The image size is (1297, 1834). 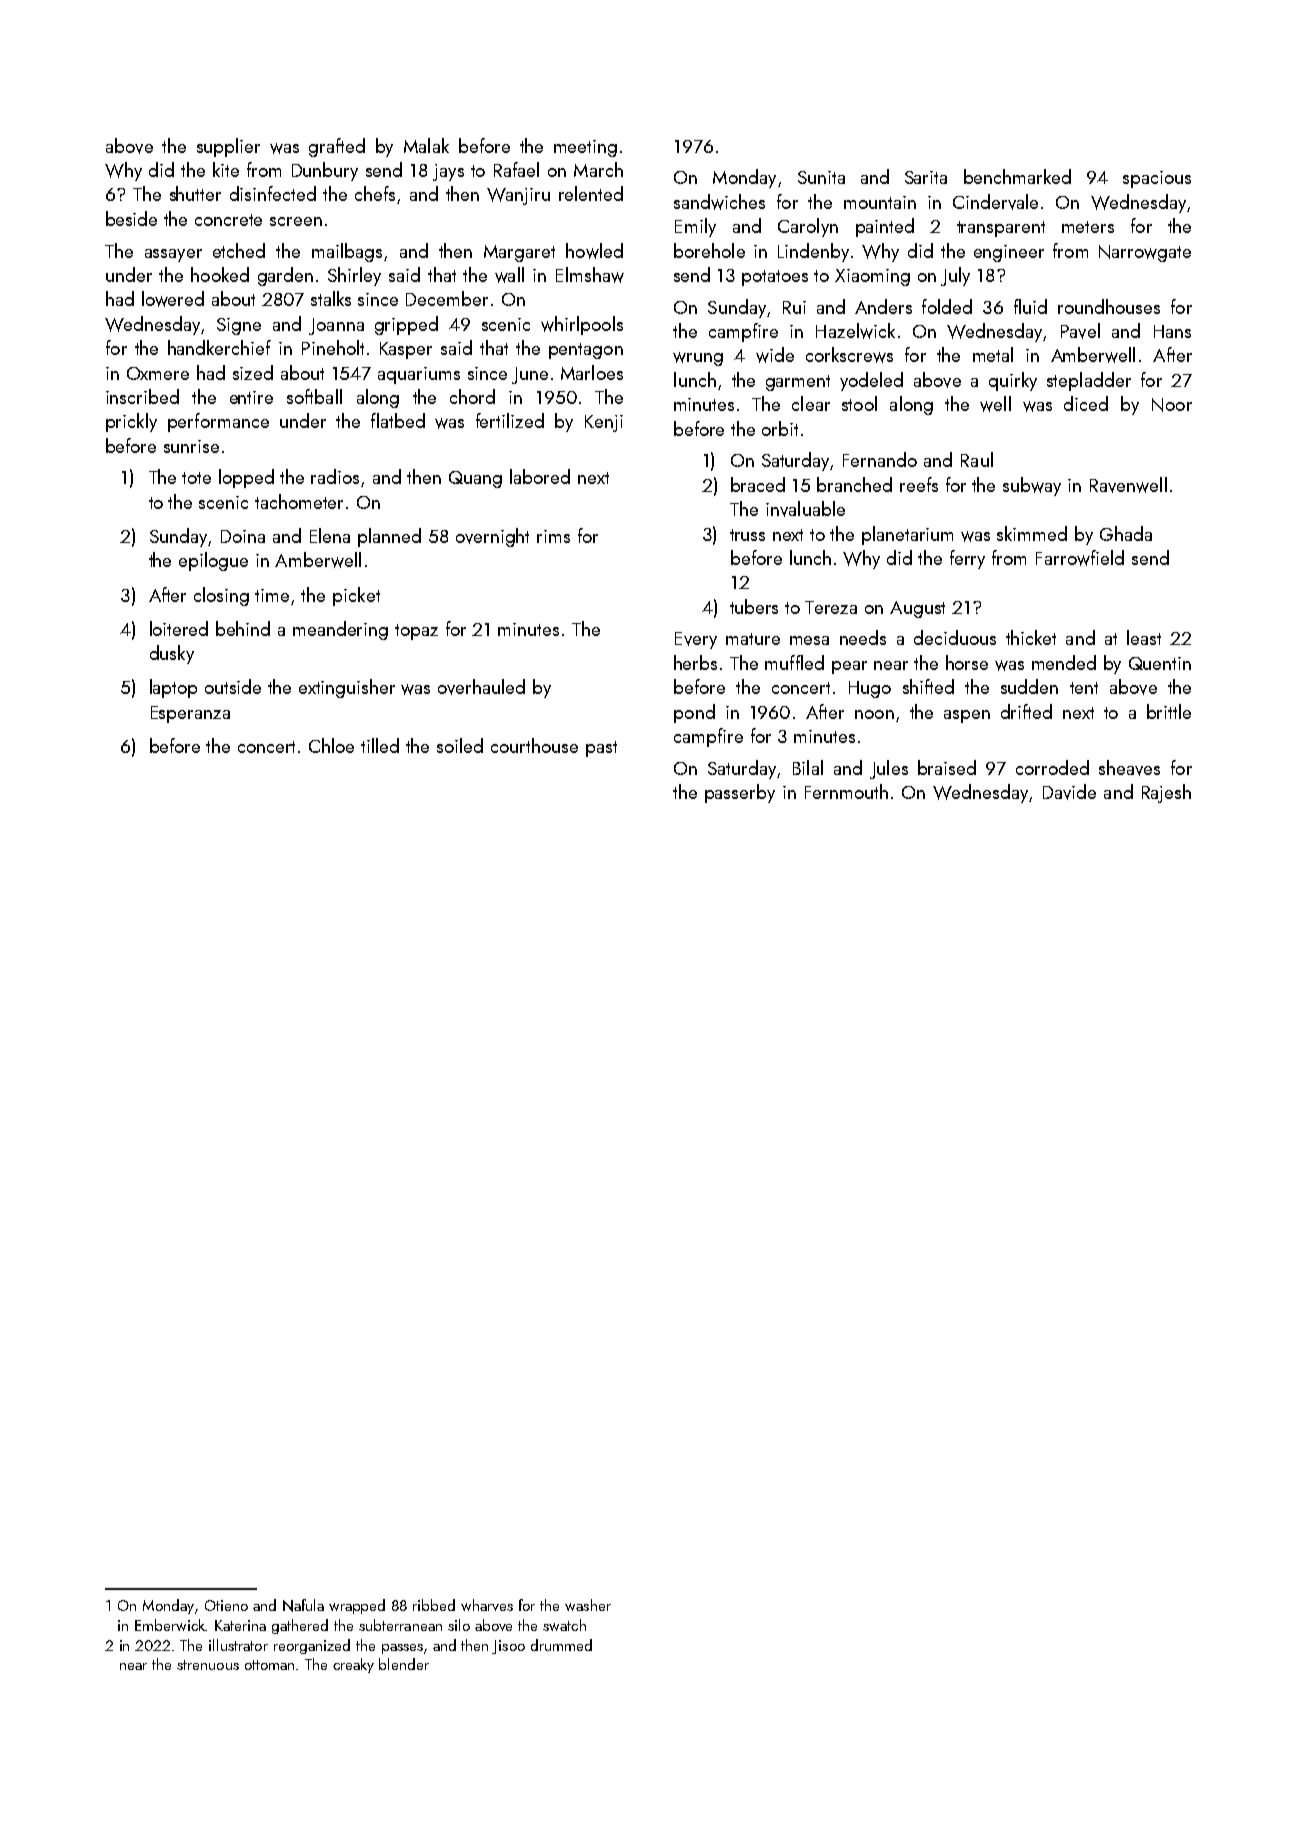 I want to click on courthouse, so click(x=534, y=745).
